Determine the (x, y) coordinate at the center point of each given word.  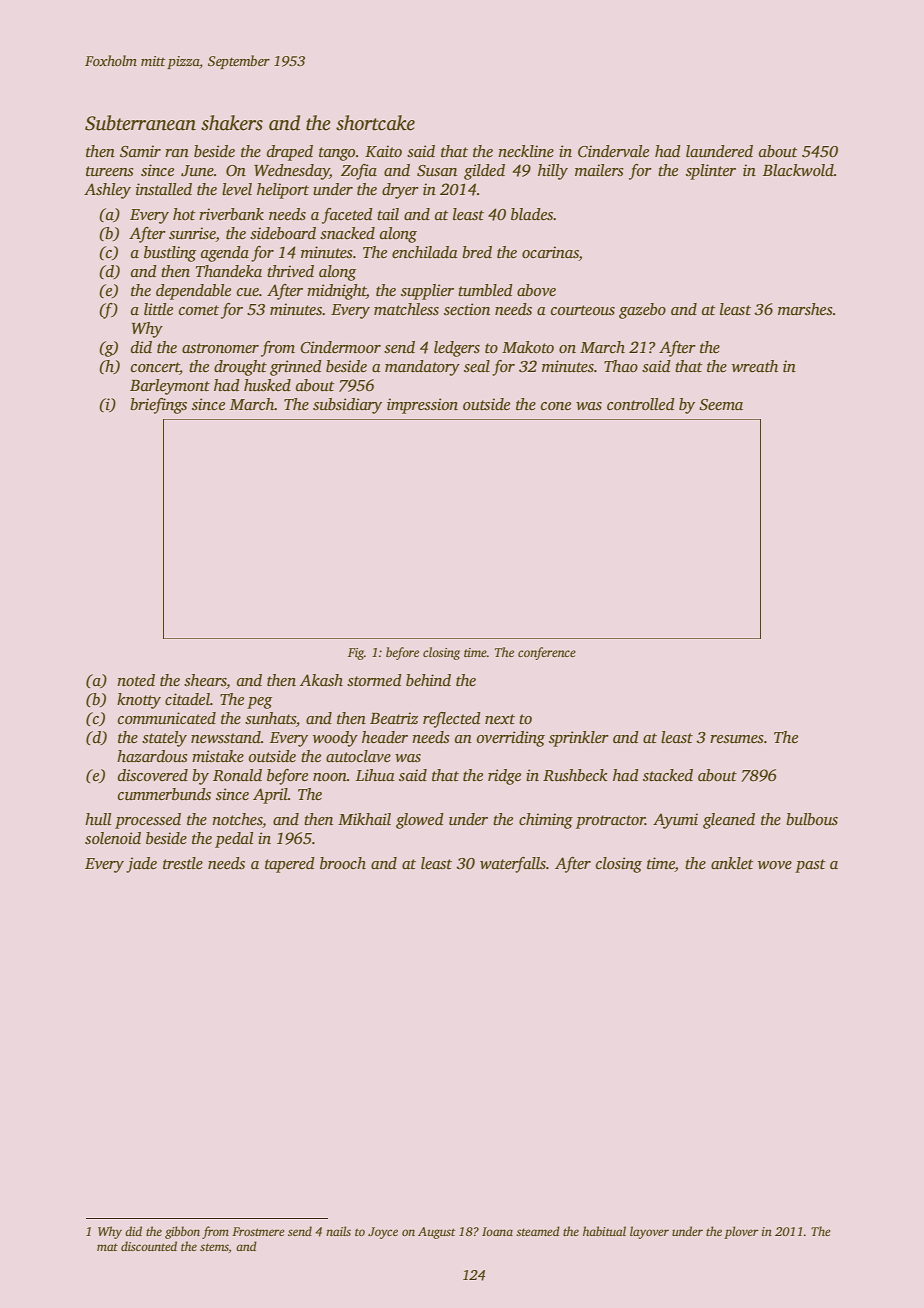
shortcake (375, 123)
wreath (755, 366)
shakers (232, 123)
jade (141, 865)
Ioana (497, 1231)
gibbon (182, 1232)
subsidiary (347, 406)
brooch (343, 863)
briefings (158, 406)
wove (775, 865)
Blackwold (798, 170)
